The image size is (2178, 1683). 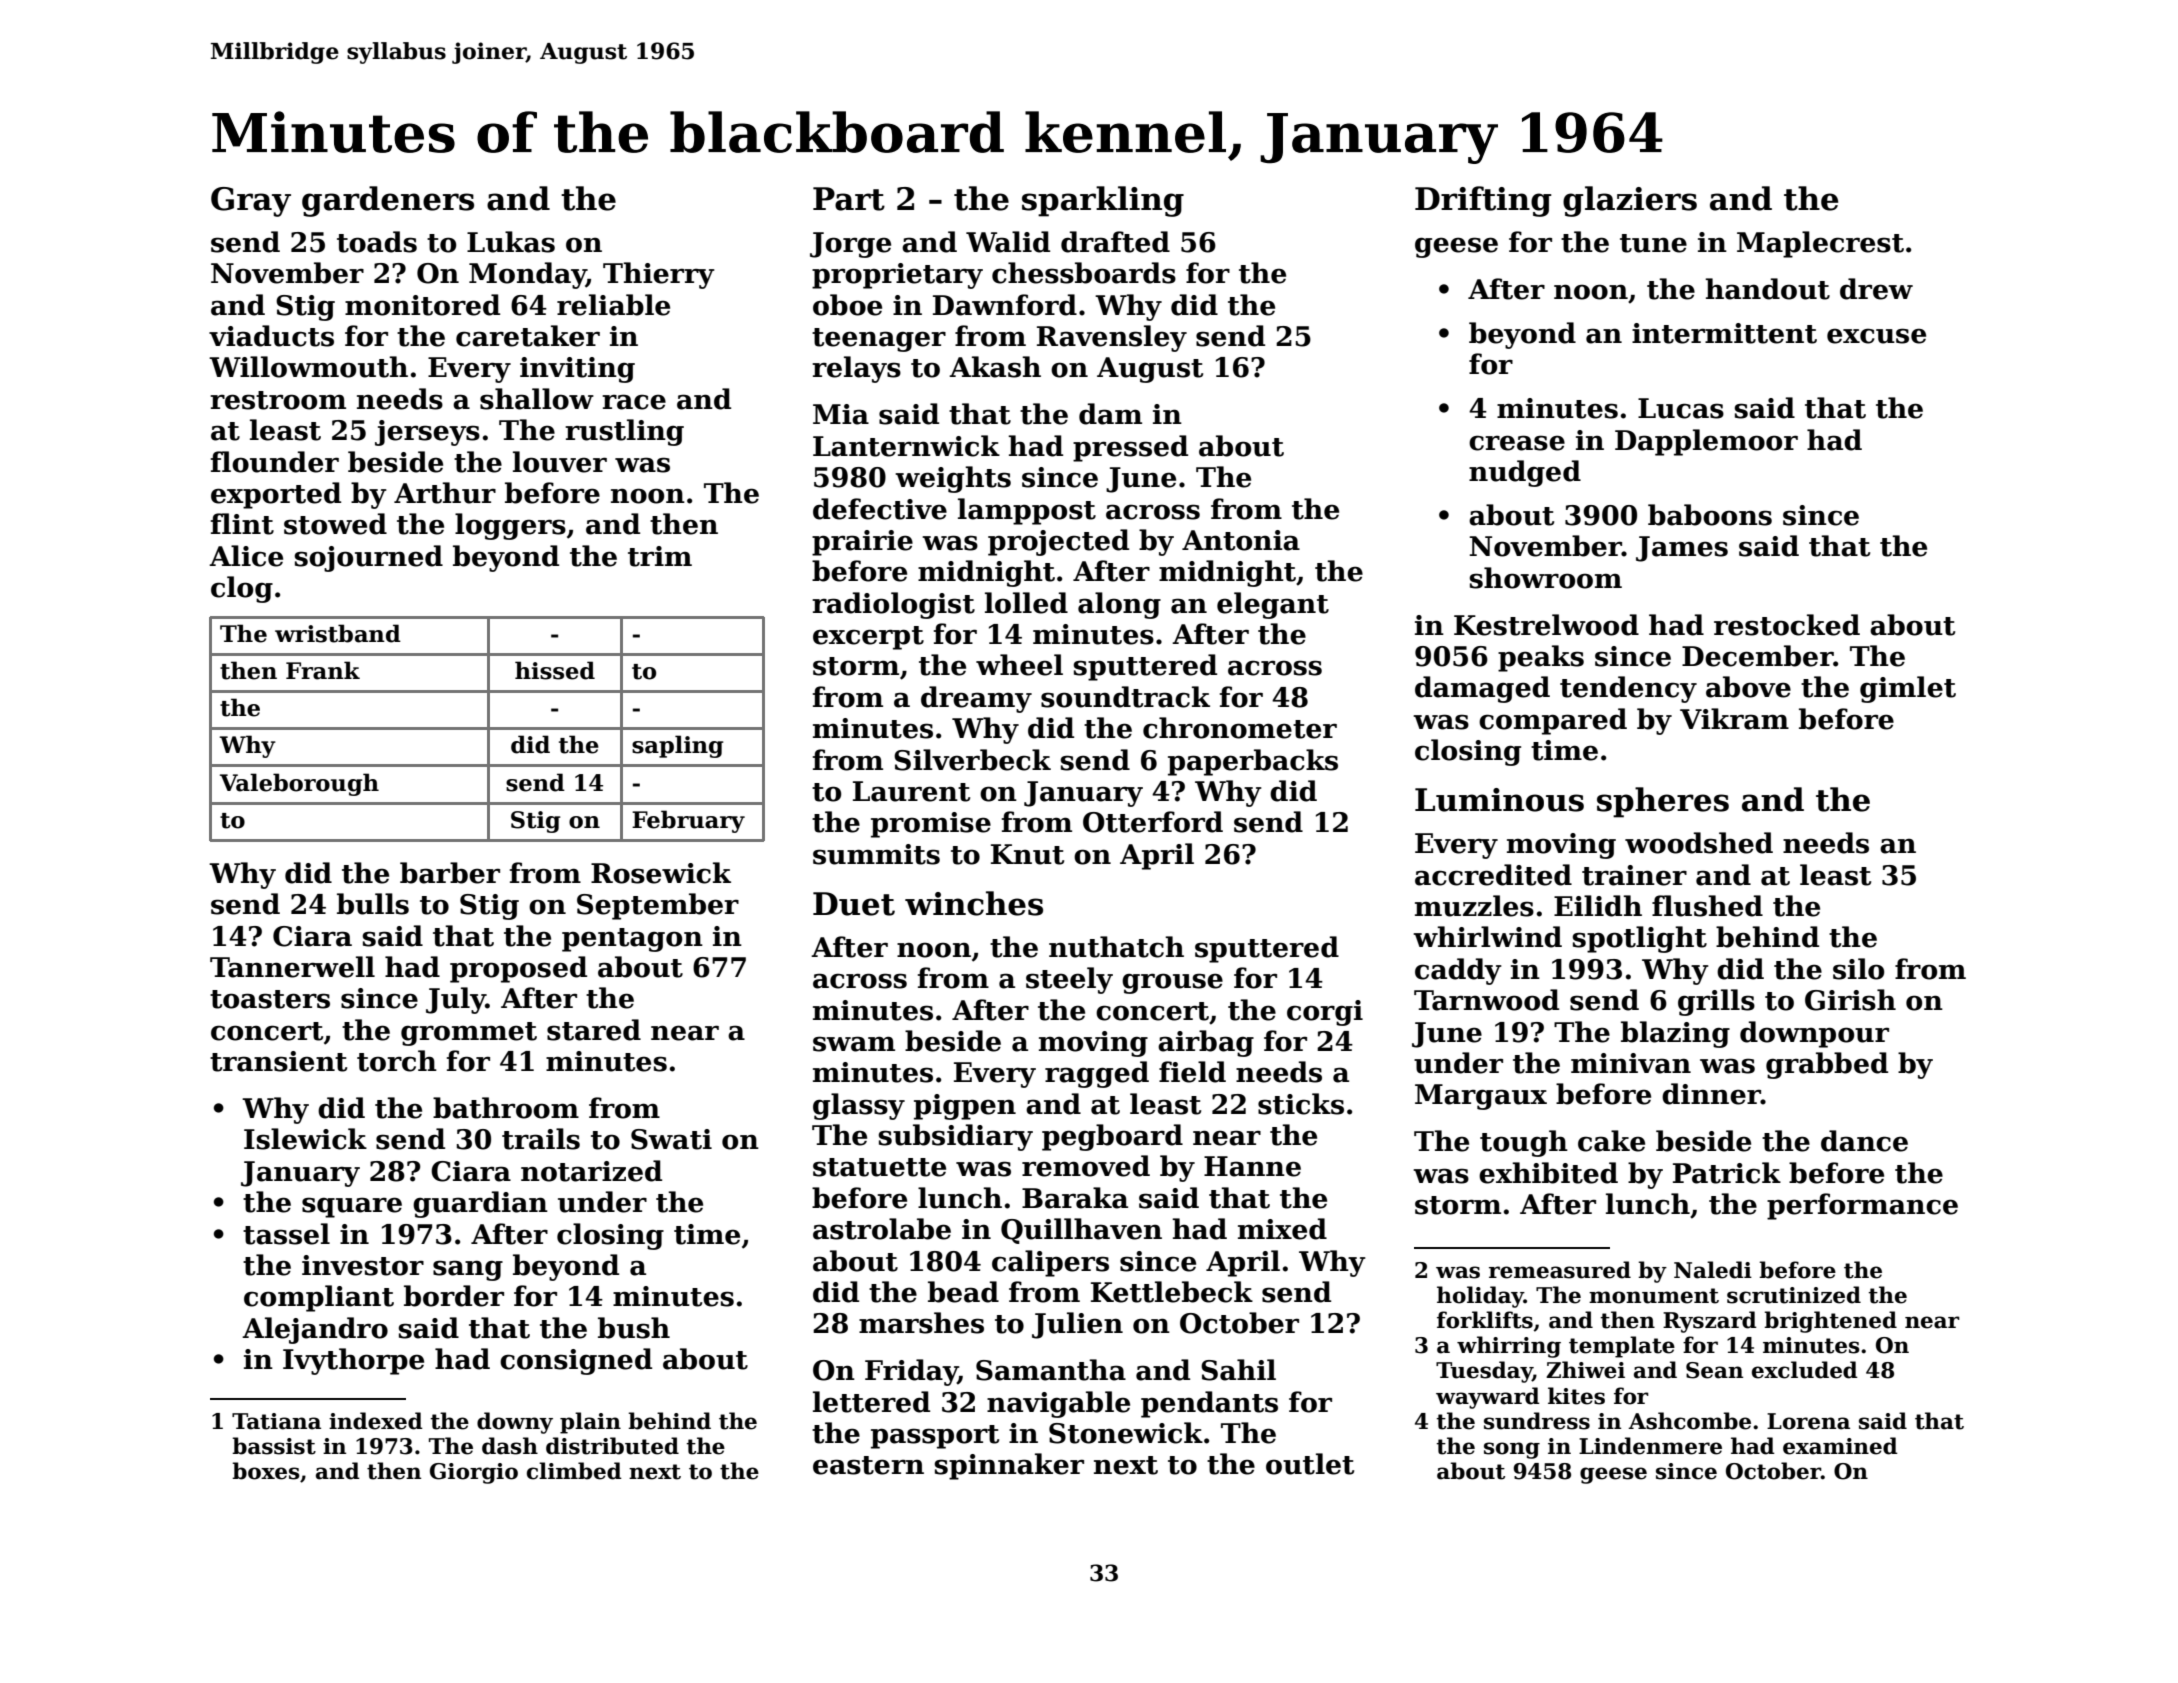 I want to click on Drifting, so click(x=1483, y=201).
